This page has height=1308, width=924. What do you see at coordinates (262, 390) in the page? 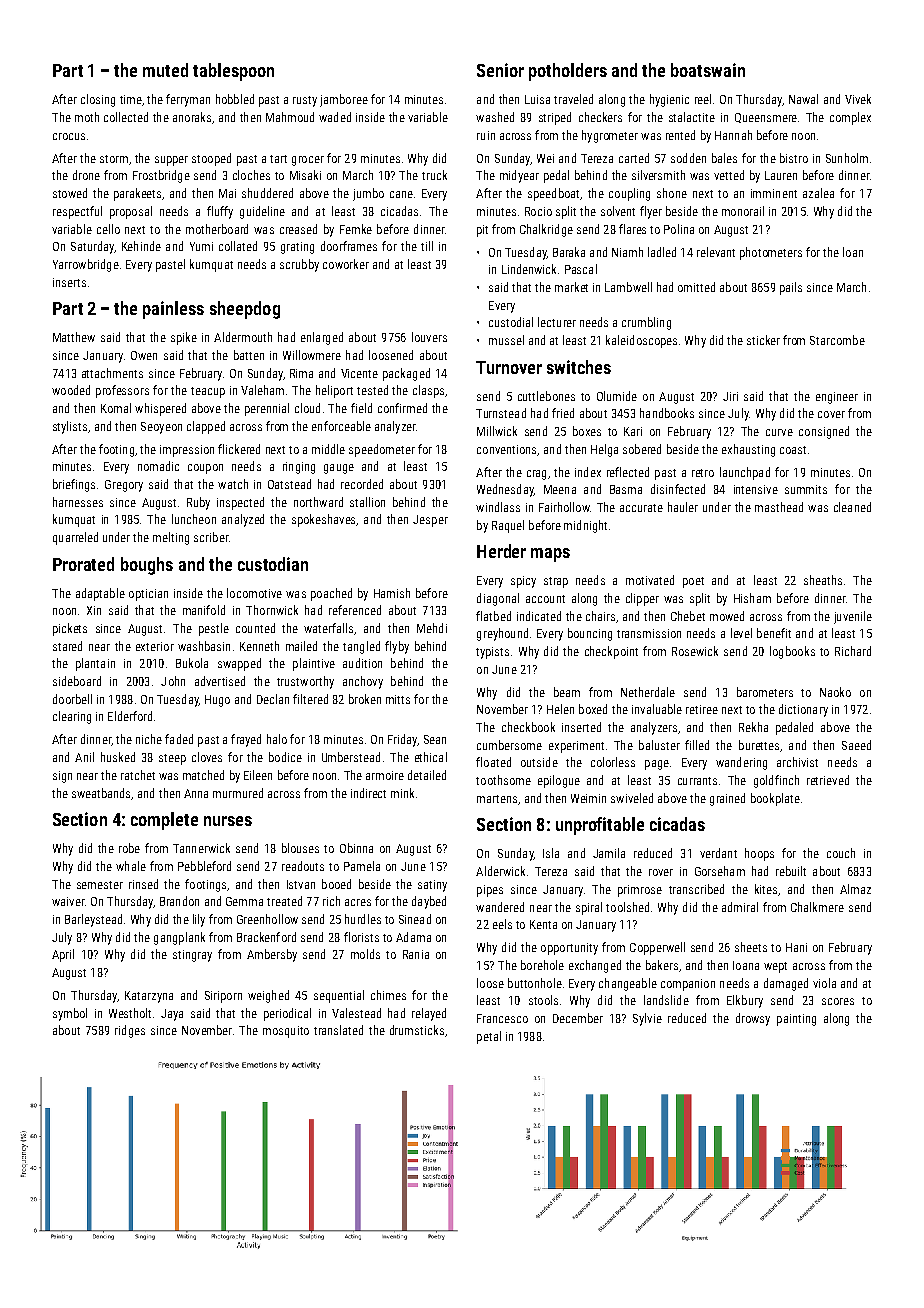
I see `Valeham` at bounding box center [262, 390].
